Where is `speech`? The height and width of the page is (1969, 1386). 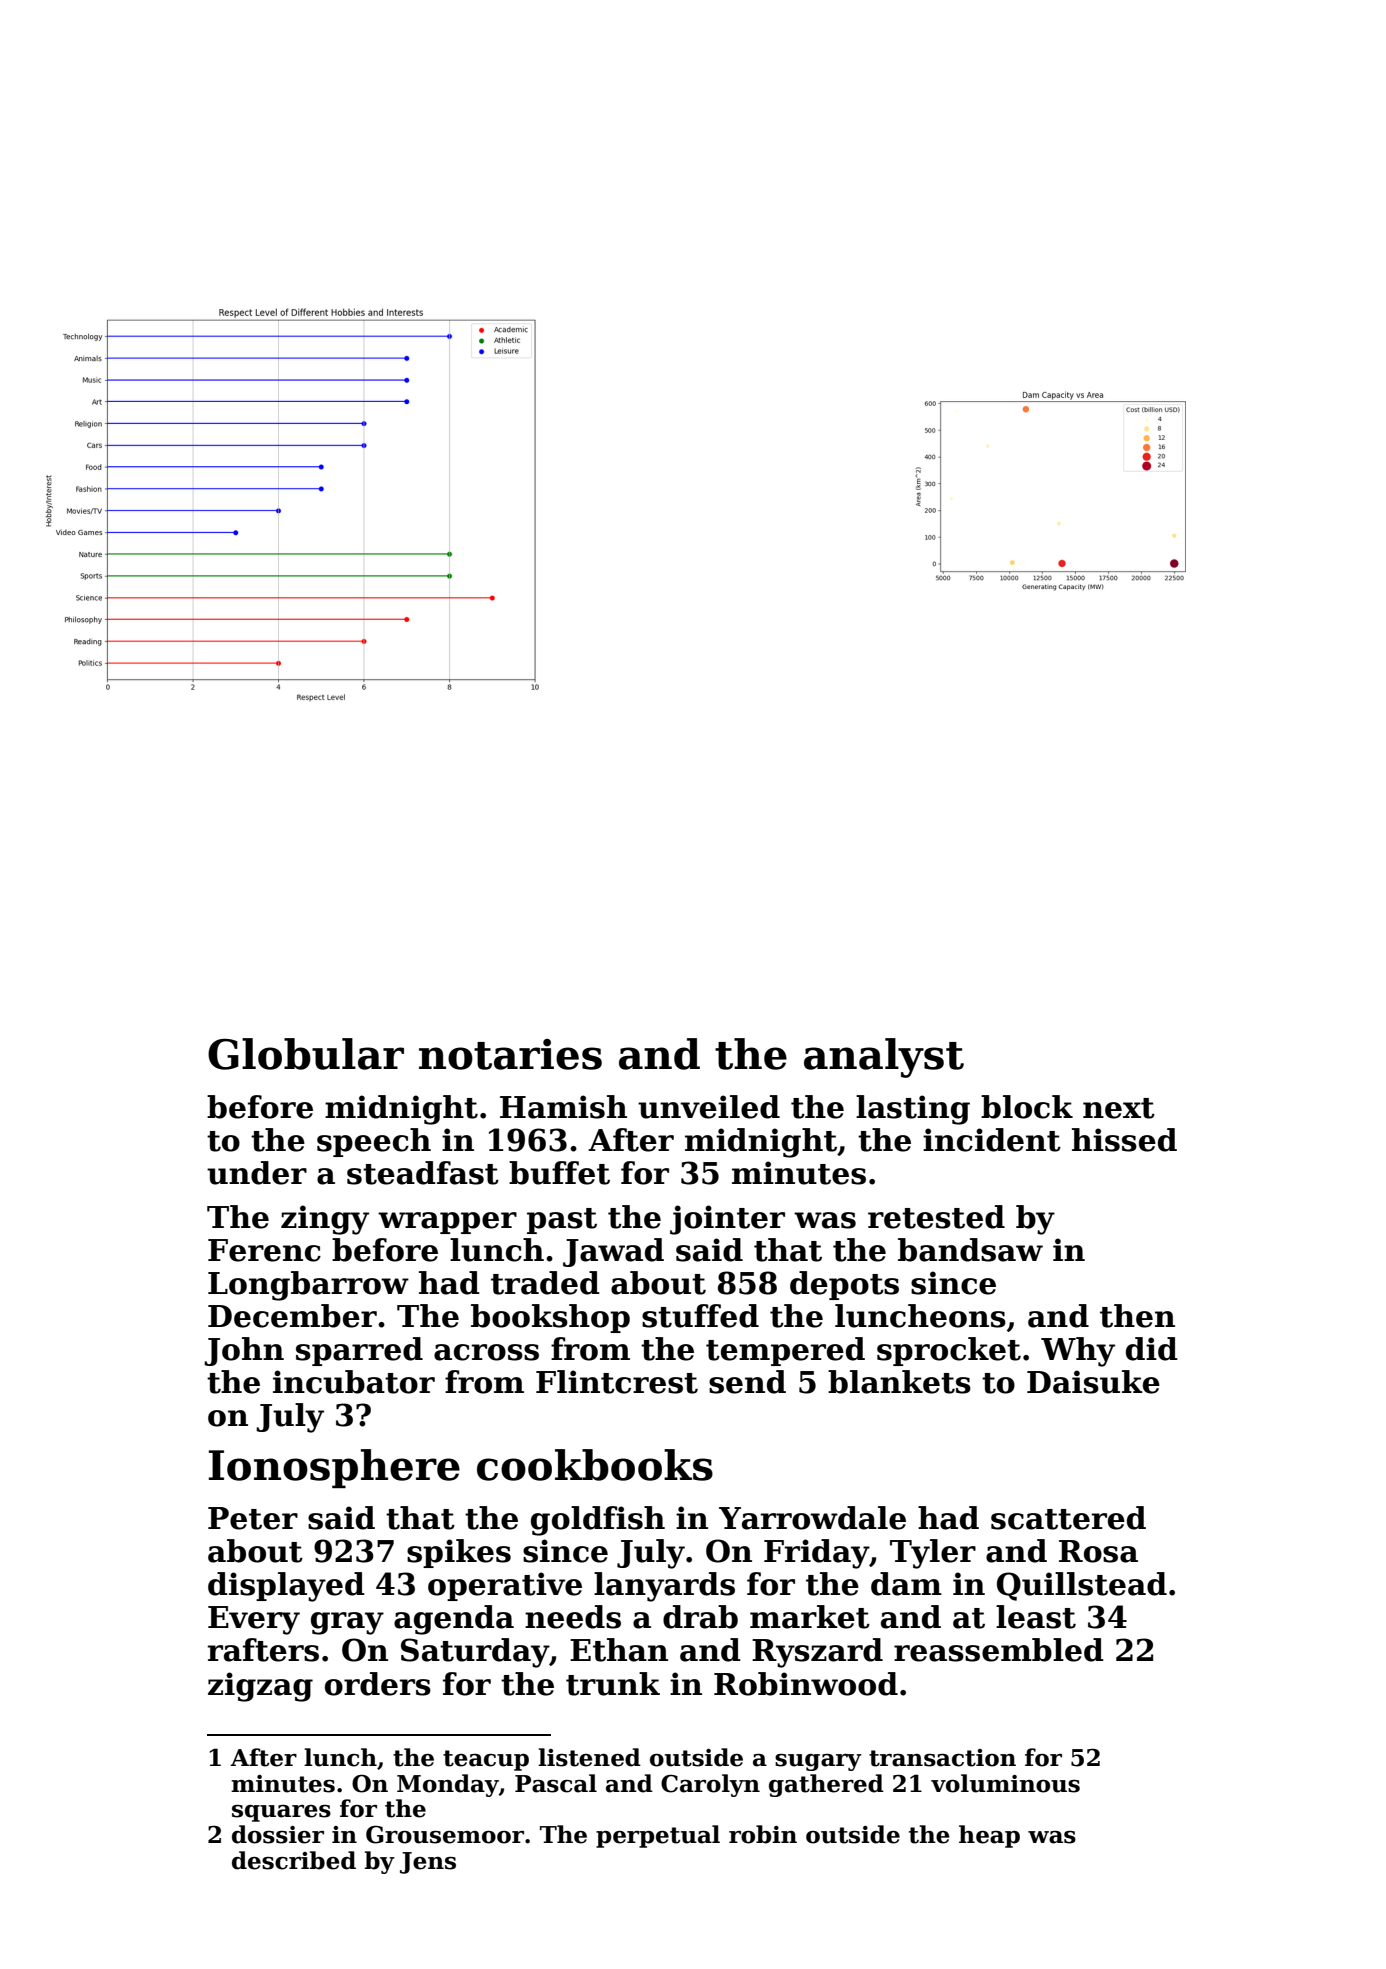
speech is located at coordinates (374, 1142).
